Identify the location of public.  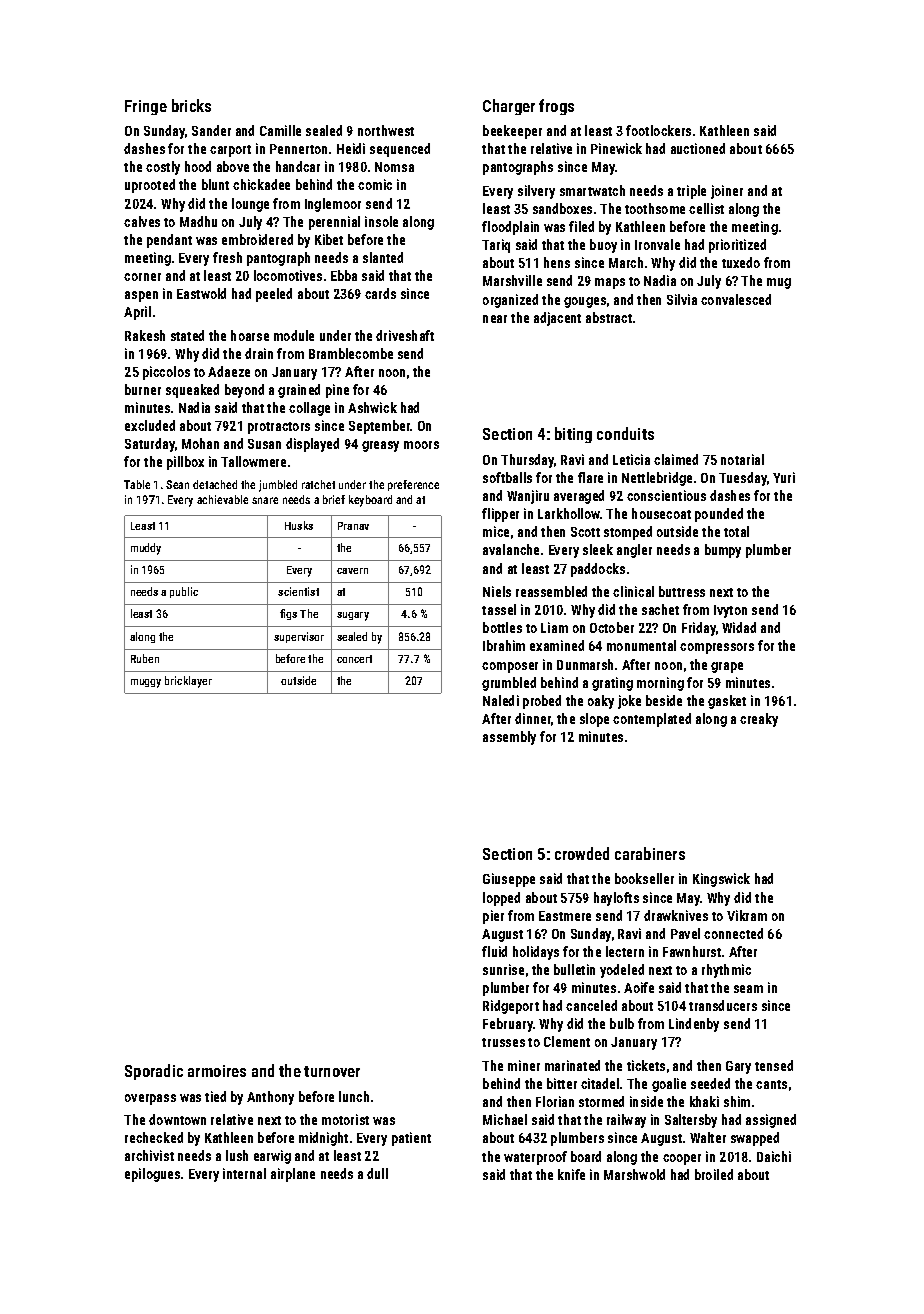
(184, 592).
